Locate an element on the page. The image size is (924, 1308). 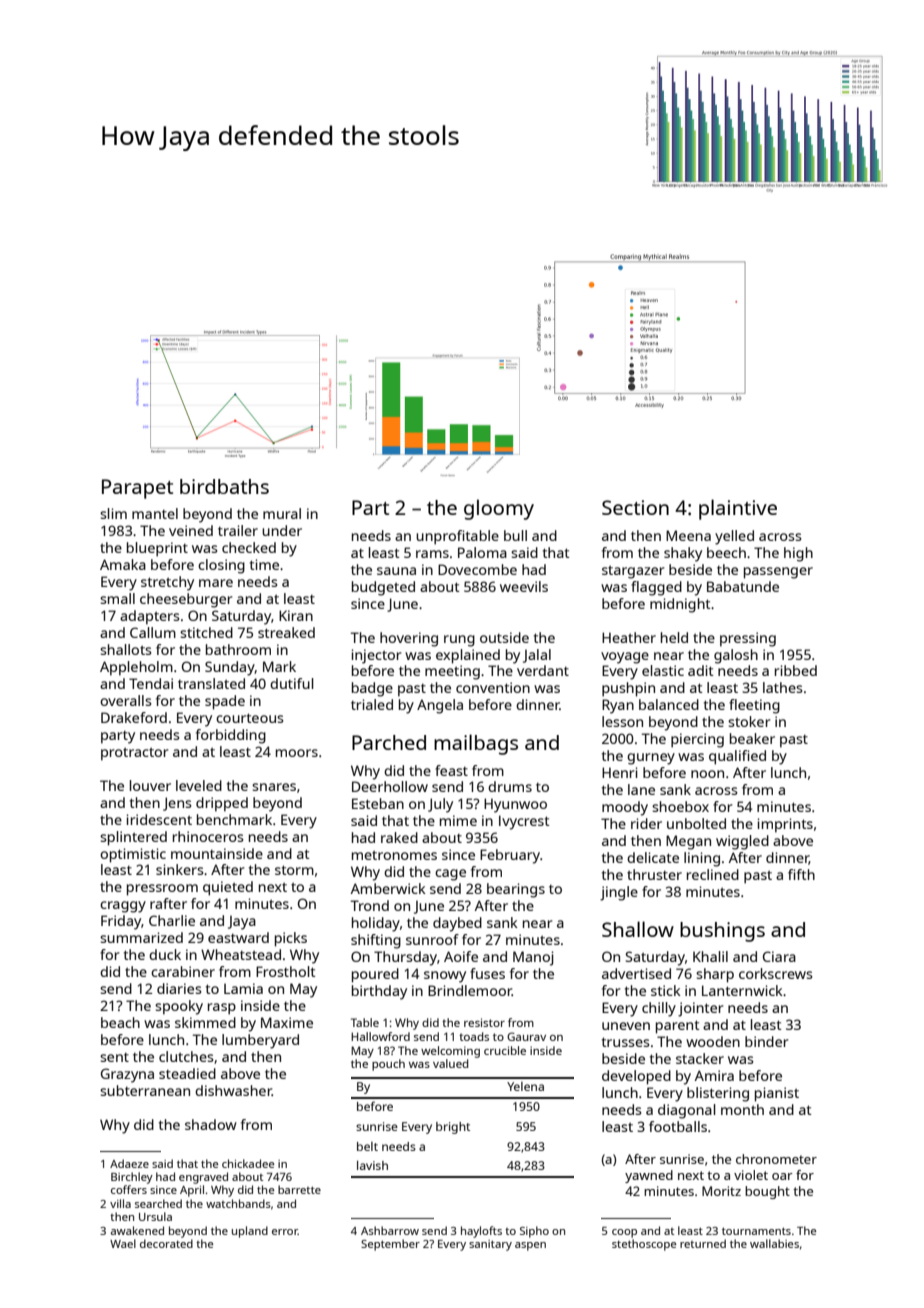
poured is located at coordinates (375, 975).
